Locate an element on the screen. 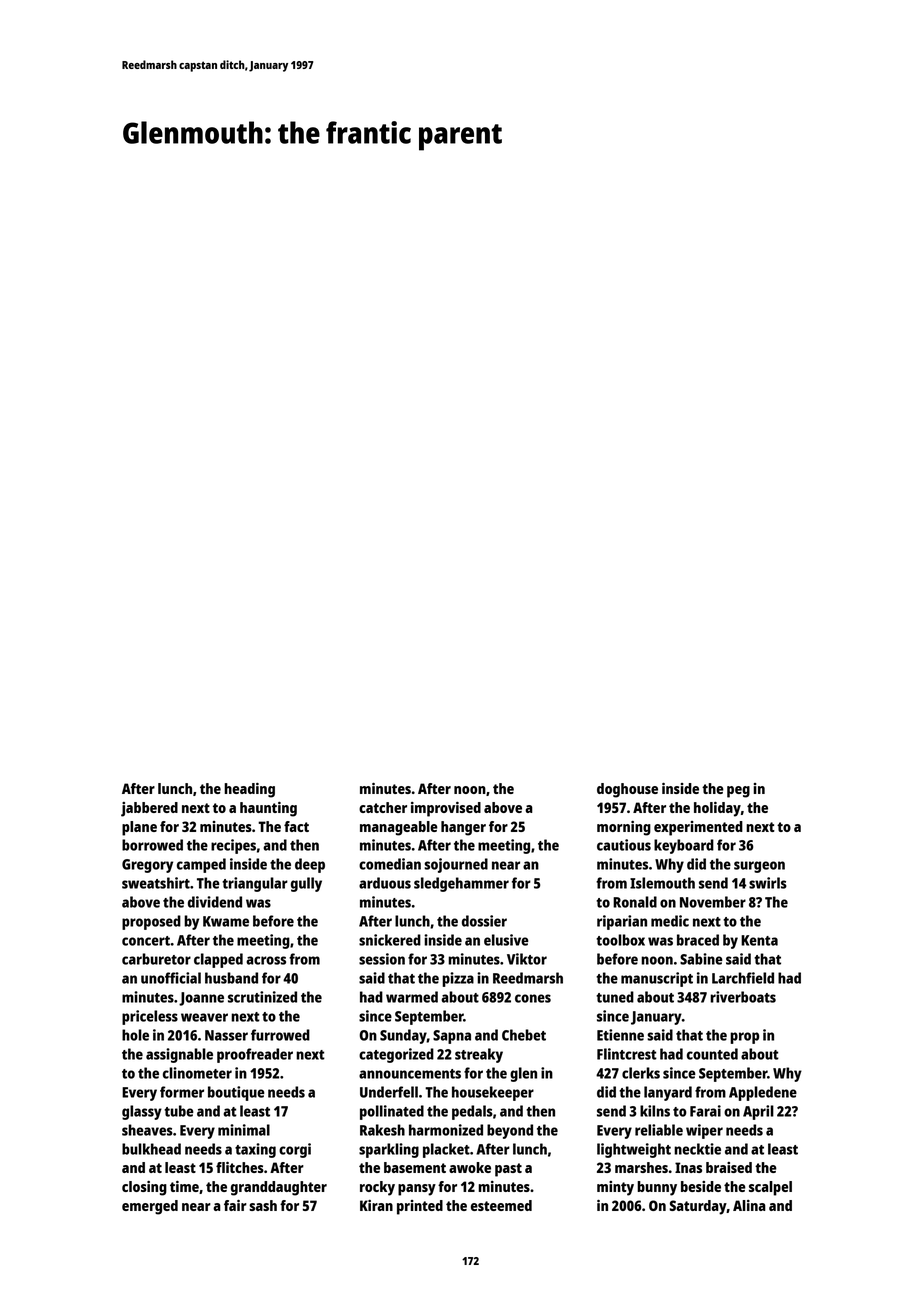  hole is located at coordinates (135, 1035).
